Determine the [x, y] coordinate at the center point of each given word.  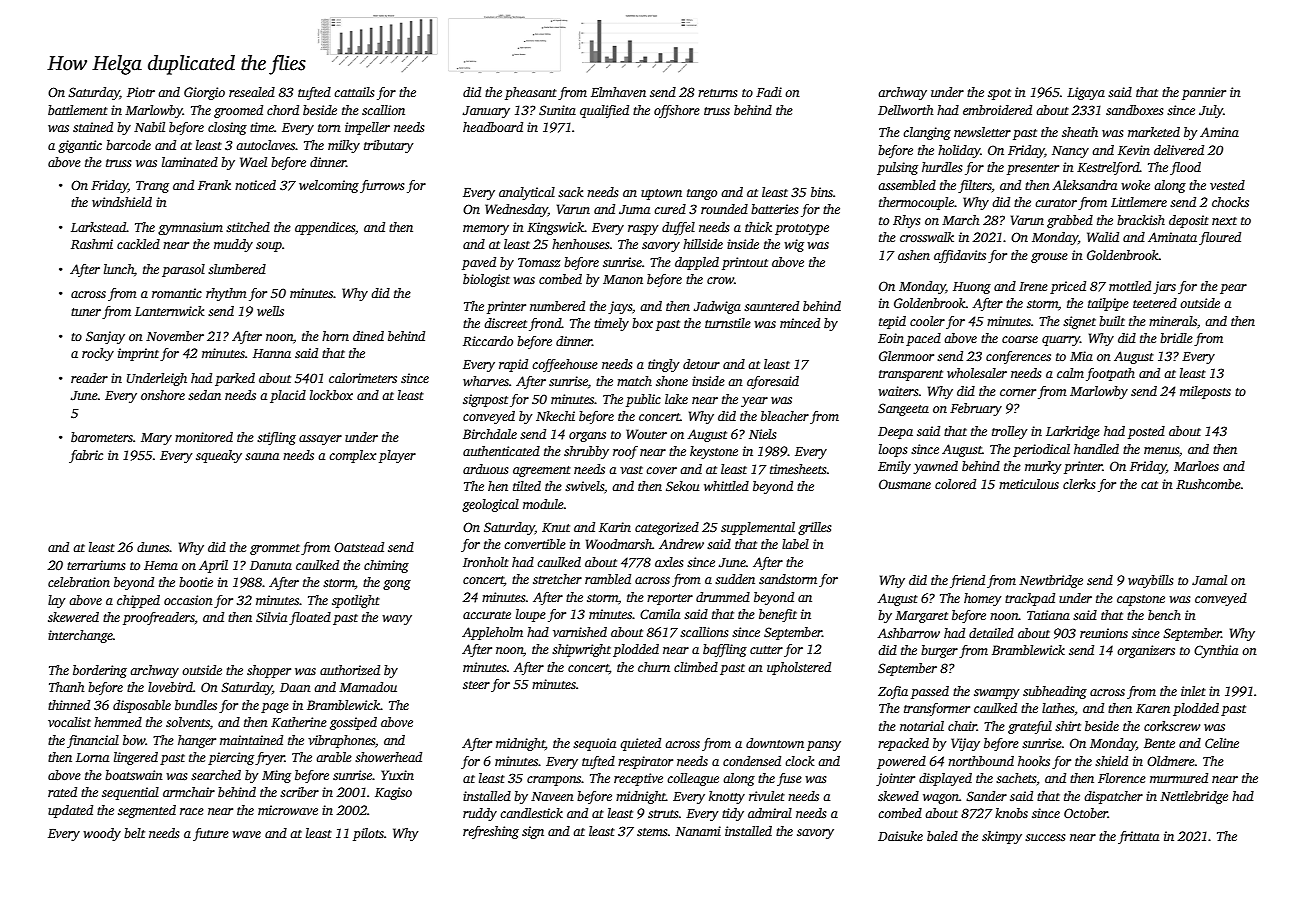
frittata [1138, 837]
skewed [898, 796]
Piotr [141, 92]
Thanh [66, 687]
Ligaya [1086, 93]
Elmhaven [618, 92]
